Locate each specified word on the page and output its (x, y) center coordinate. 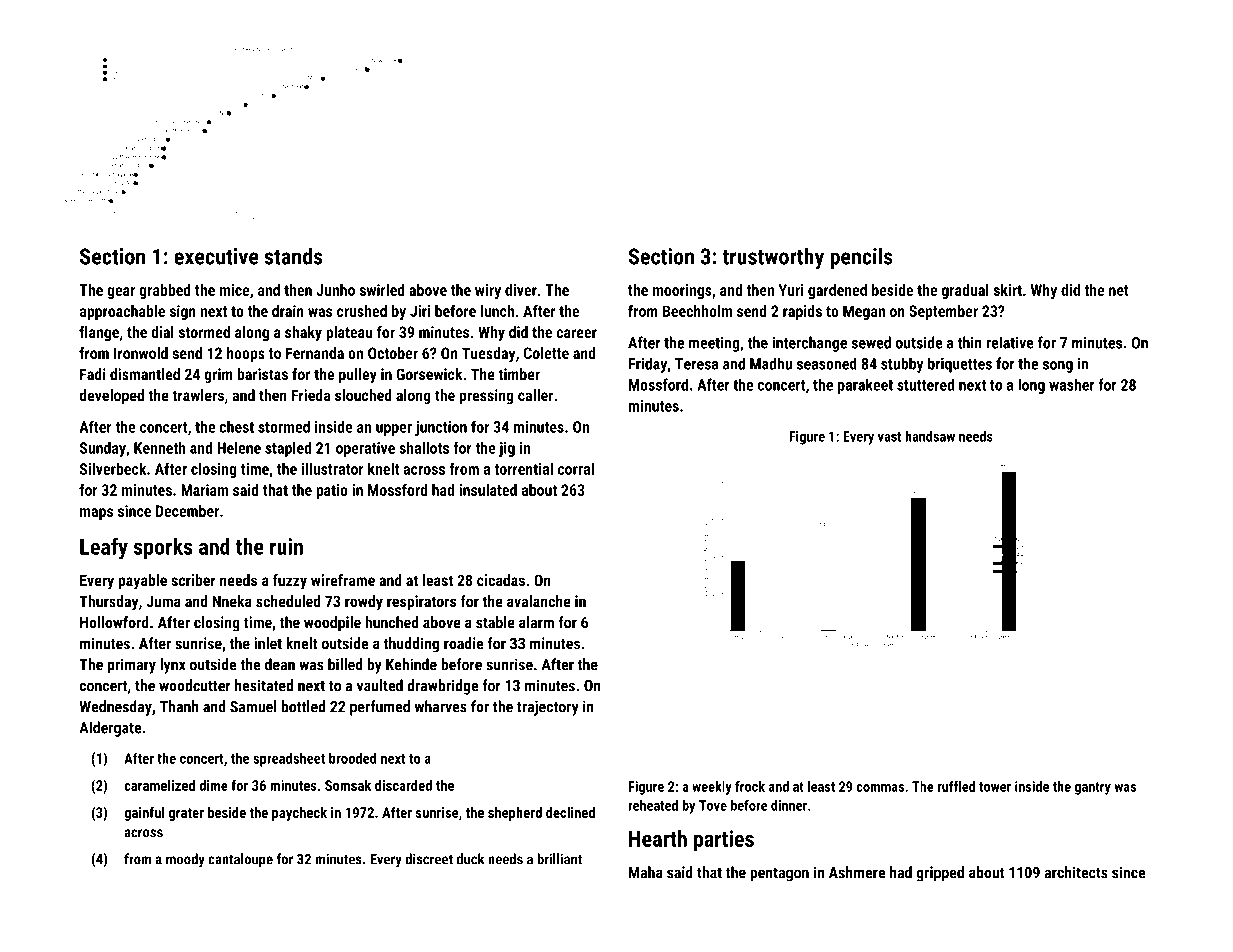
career (576, 333)
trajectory (548, 708)
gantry (1093, 788)
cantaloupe (240, 860)
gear (121, 293)
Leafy (104, 549)
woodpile (332, 624)
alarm (536, 622)
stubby (902, 365)
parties (724, 841)
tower (995, 787)
